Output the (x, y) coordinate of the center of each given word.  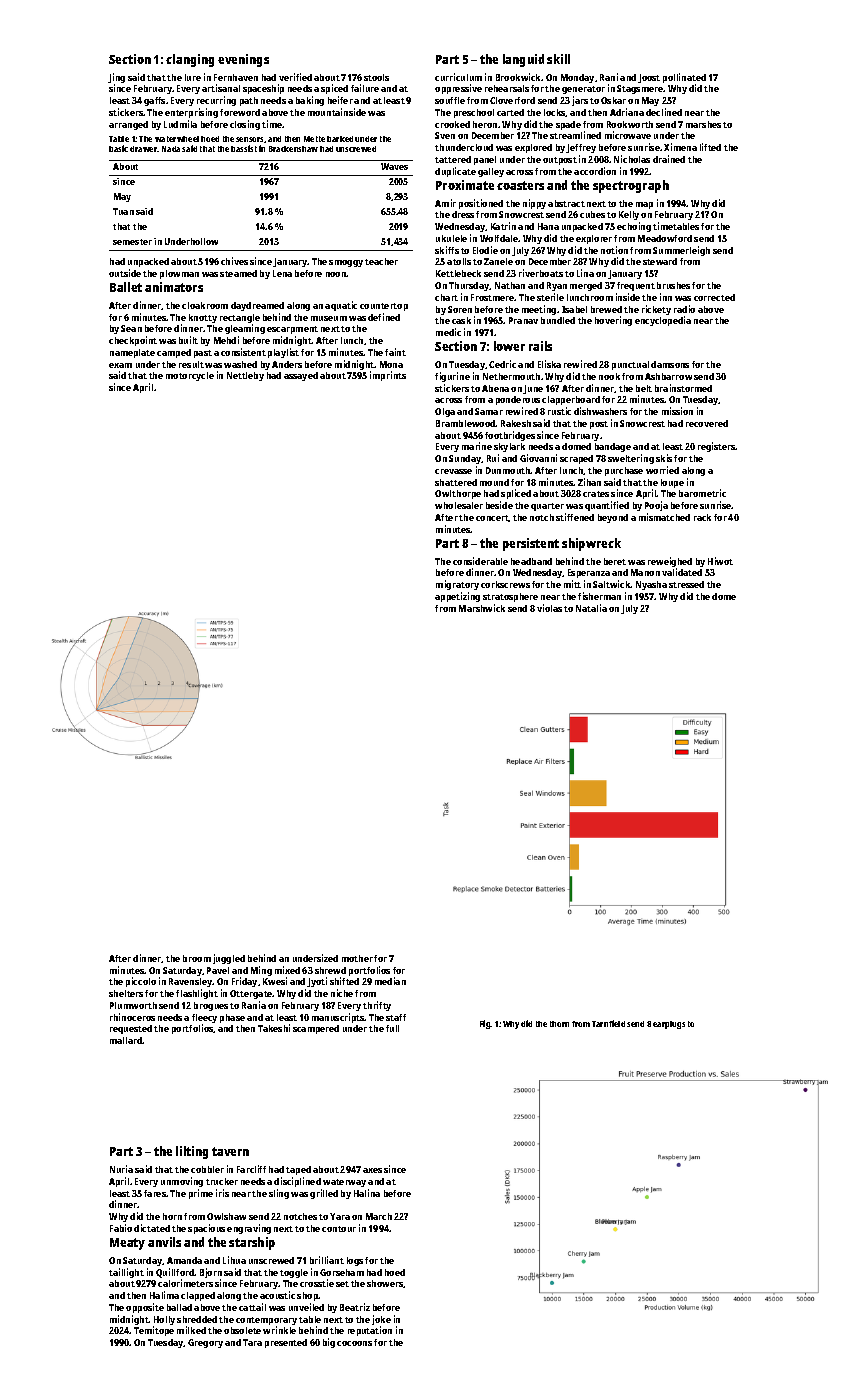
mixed (287, 970)
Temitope (154, 1331)
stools (376, 77)
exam (120, 365)
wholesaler (459, 505)
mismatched (664, 517)
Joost (649, 78)
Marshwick (482, 608)
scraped (576, 459)
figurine (452, 377)
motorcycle (190, 376)
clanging (190, 60)
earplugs (669, 1025)
